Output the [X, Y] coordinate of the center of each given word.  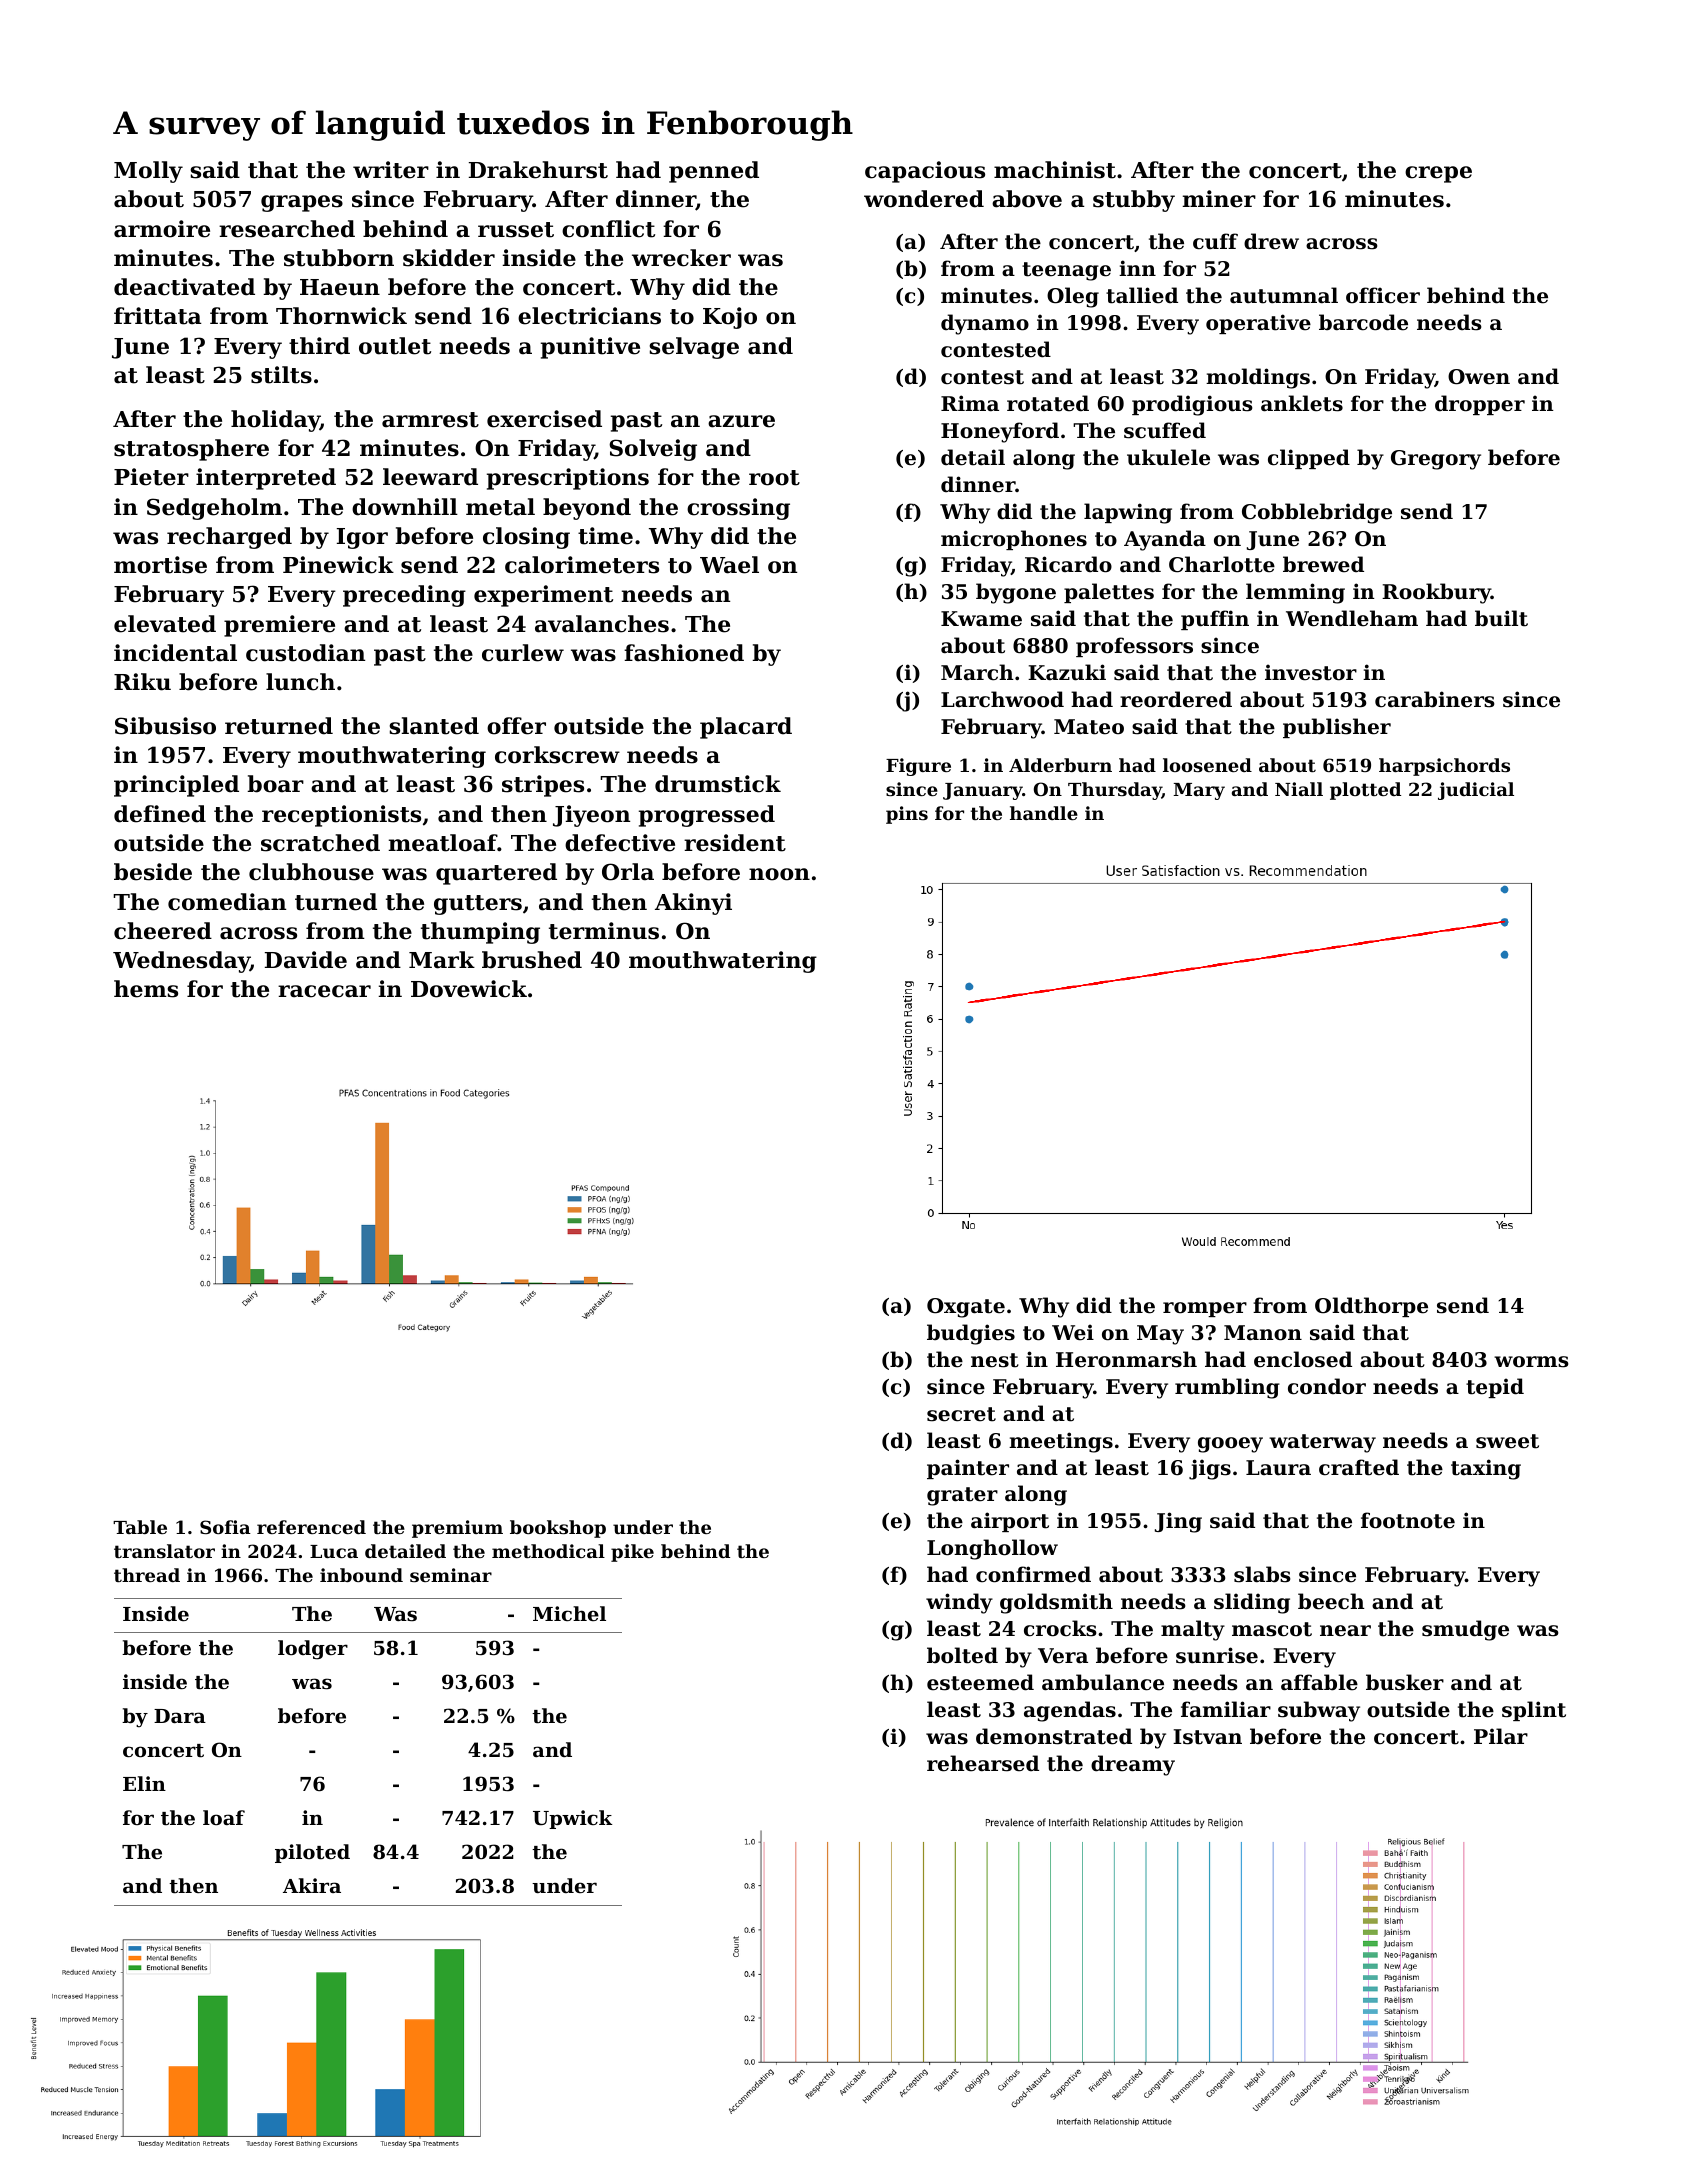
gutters [478, 905]
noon [779, 874]
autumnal [1284, 295]
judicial [1476, 791]
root [774, 478]
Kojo [730, 318]
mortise [160, 565]
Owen [1479, 377]
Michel [569, 1613]
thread [147, 1575]
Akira [312, 1885]
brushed [532, 960]
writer [391, 170]
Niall [1299, 789]
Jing [1178, 1522]
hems [146, 989]
